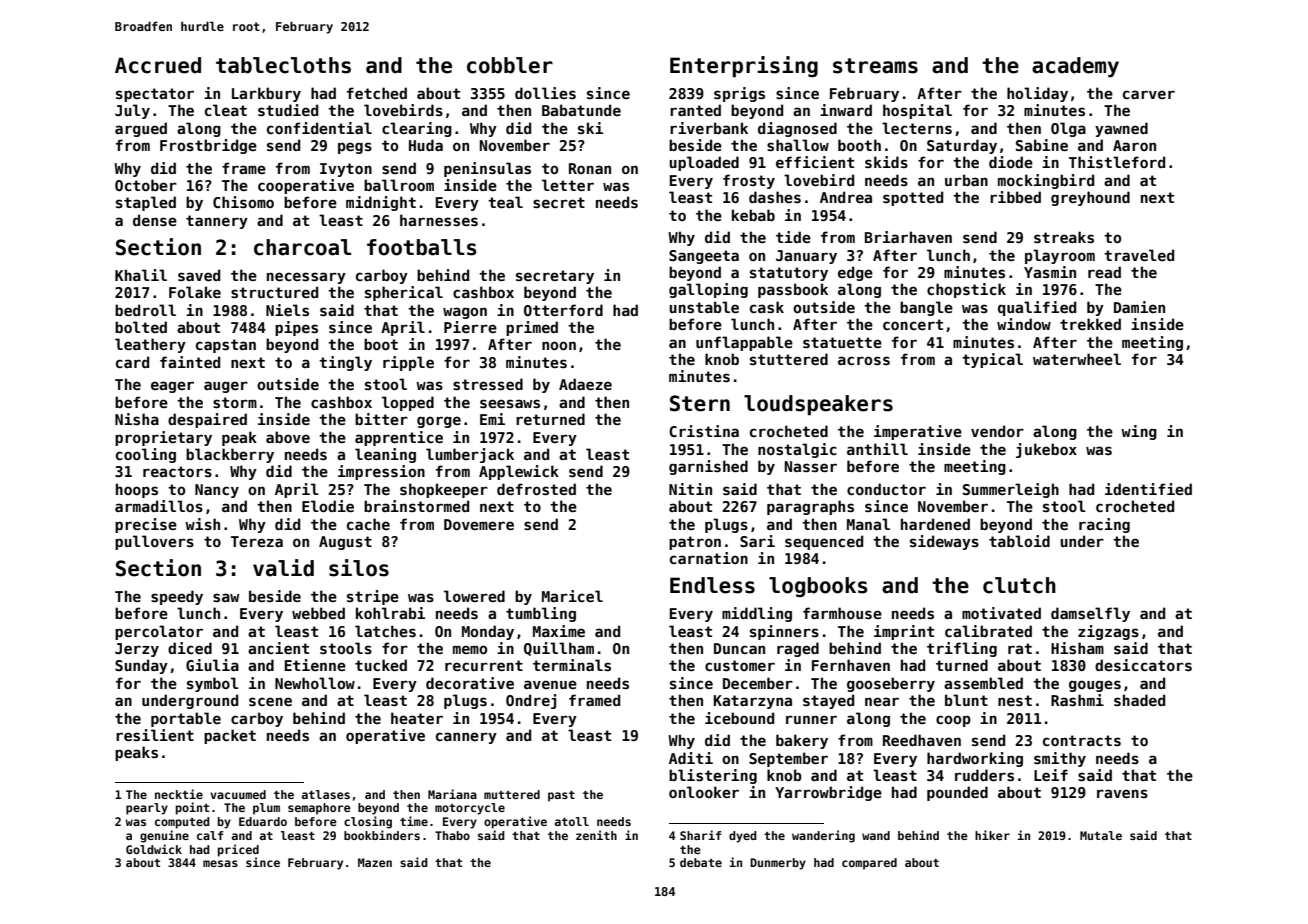 The width and height of the document is (1308, 924). I want to click on hardworking, so click(975, 759).
